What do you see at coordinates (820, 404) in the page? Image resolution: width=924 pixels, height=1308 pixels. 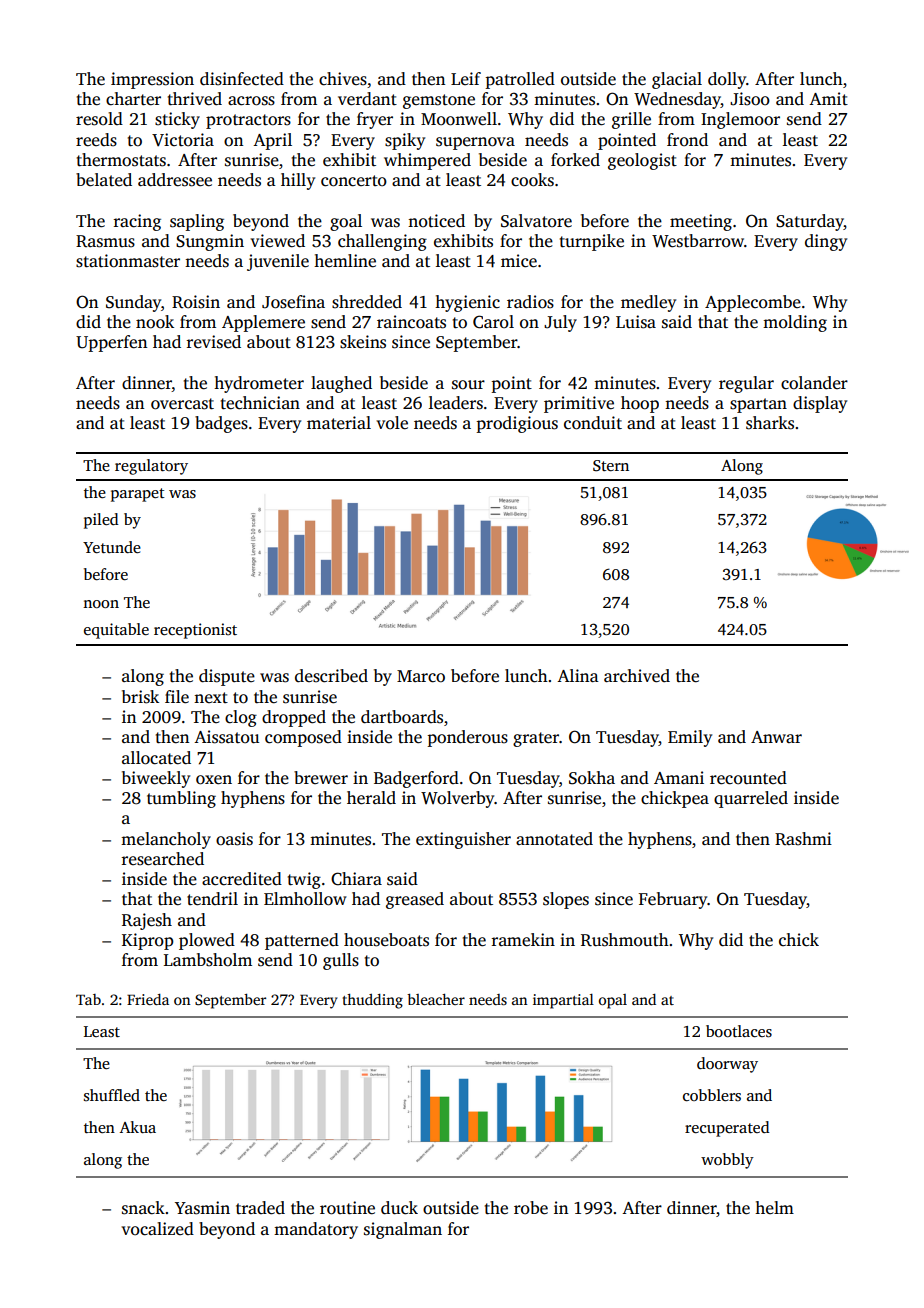 I see `display` at bounding box center [820, 404].
